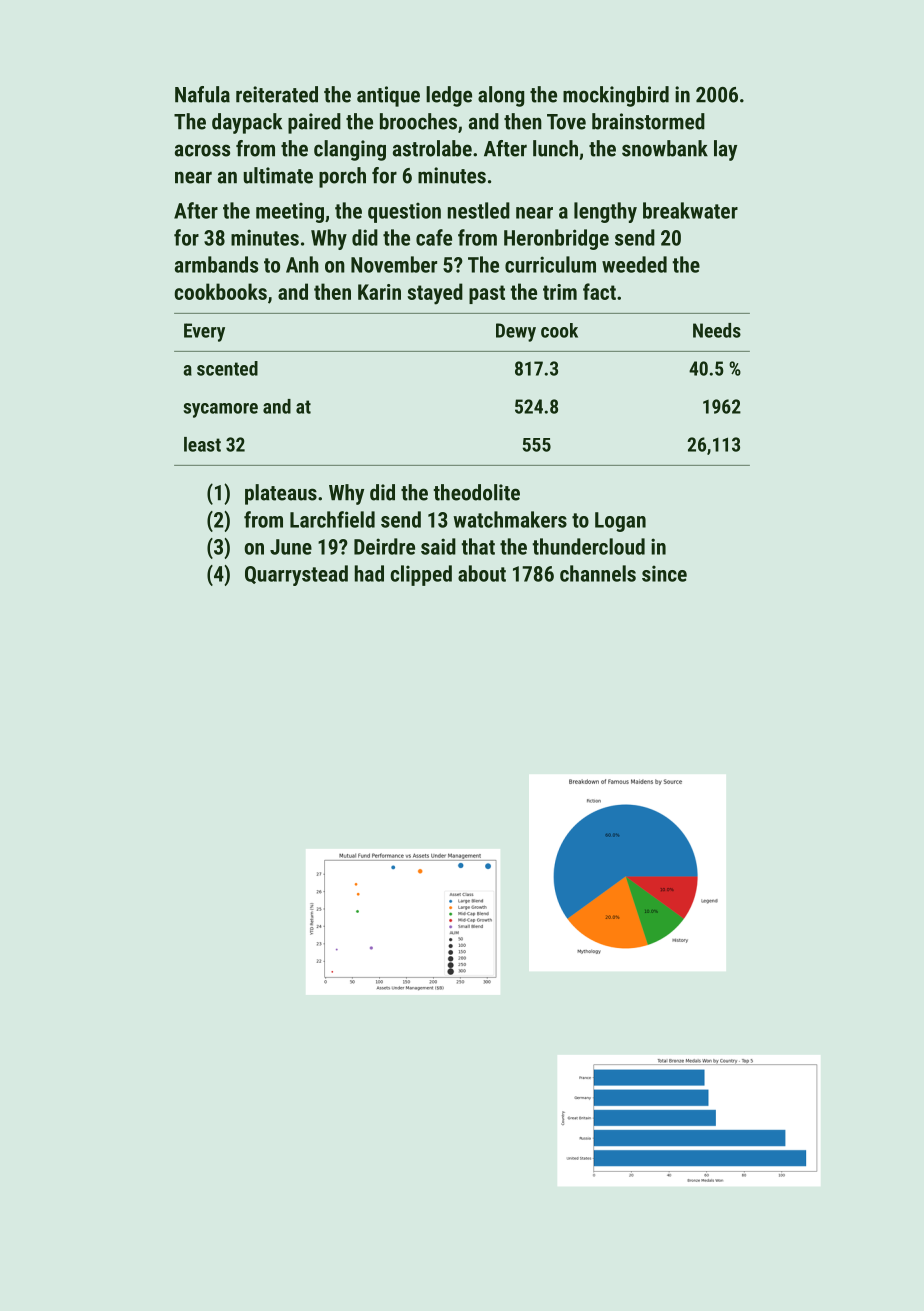  Describe the element at coordinates (482, 573) in the screenshot. I see `about` at that location.
